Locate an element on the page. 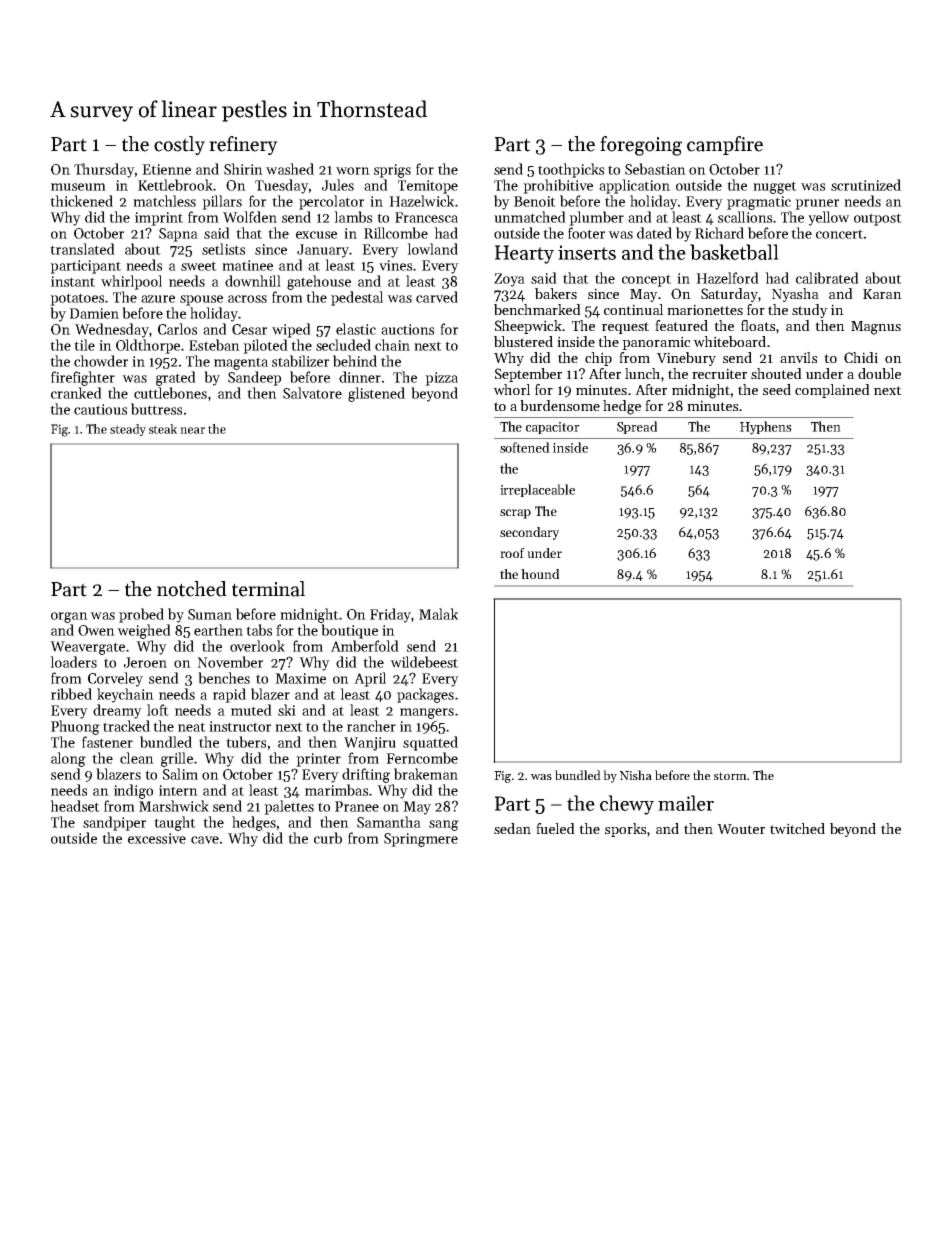 This image has height=1233, width=952. lowland is located at coordinates (432, 249).
